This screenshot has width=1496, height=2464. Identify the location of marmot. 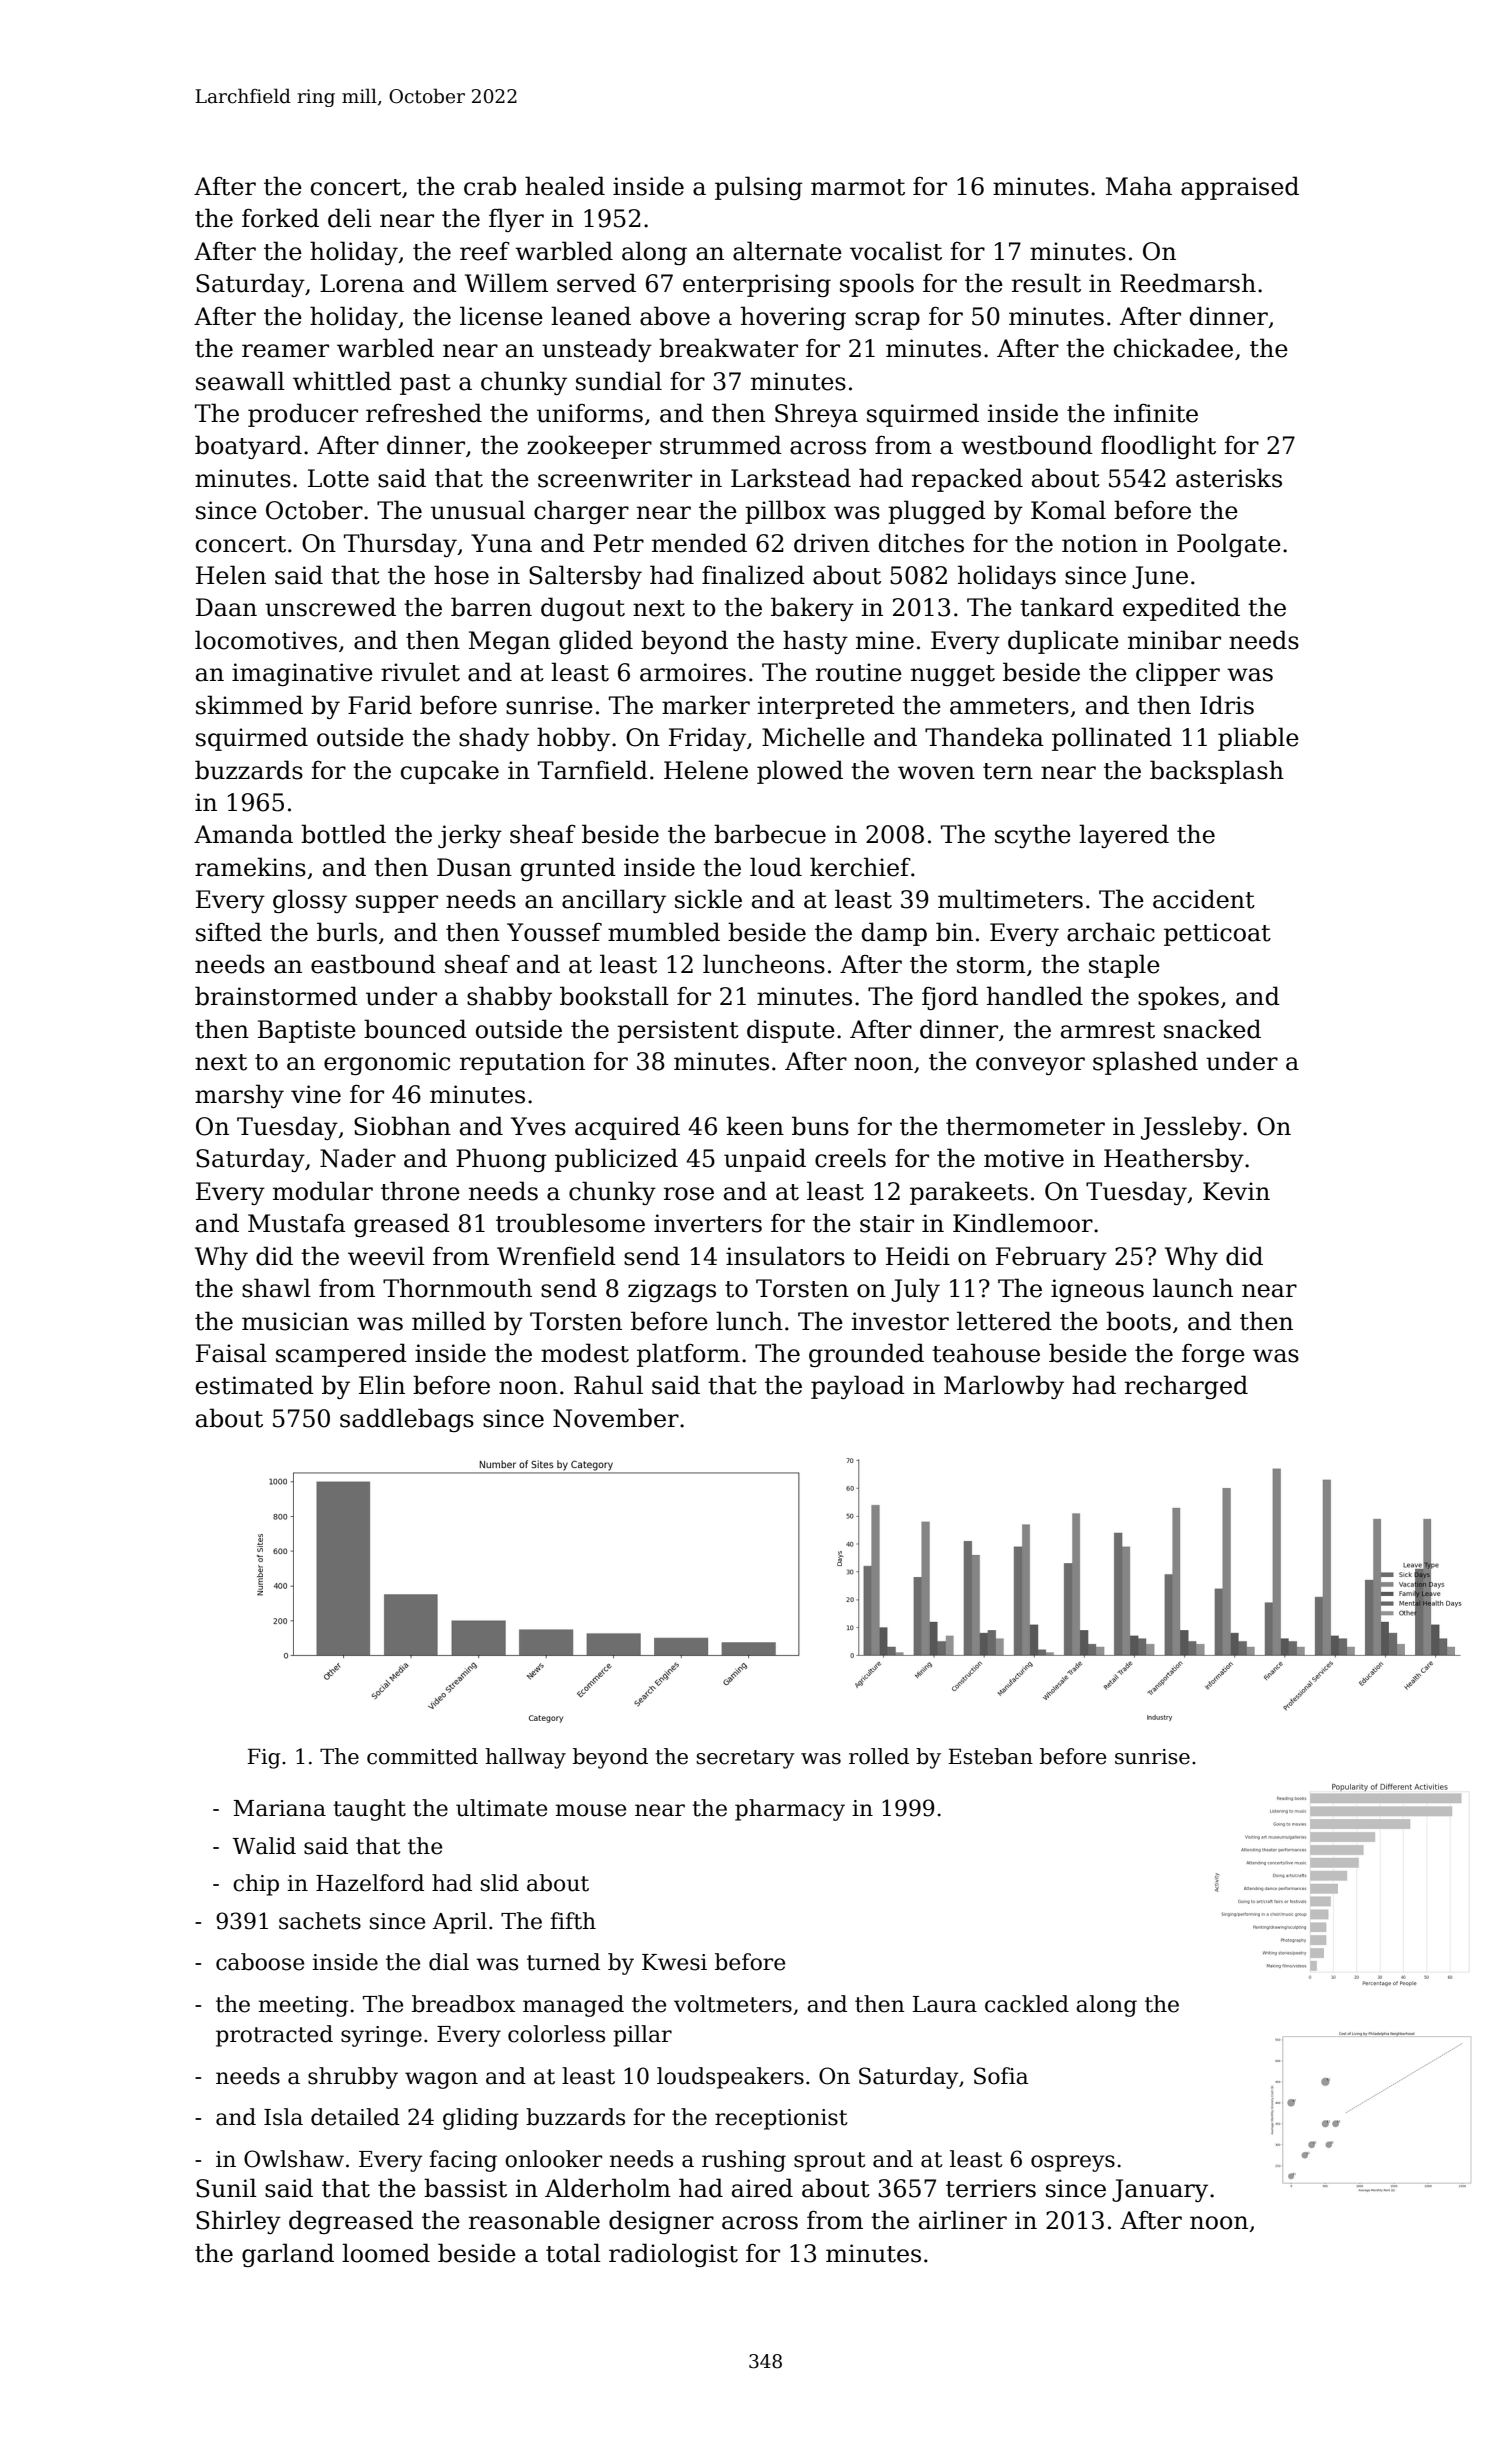
(858, 187).
